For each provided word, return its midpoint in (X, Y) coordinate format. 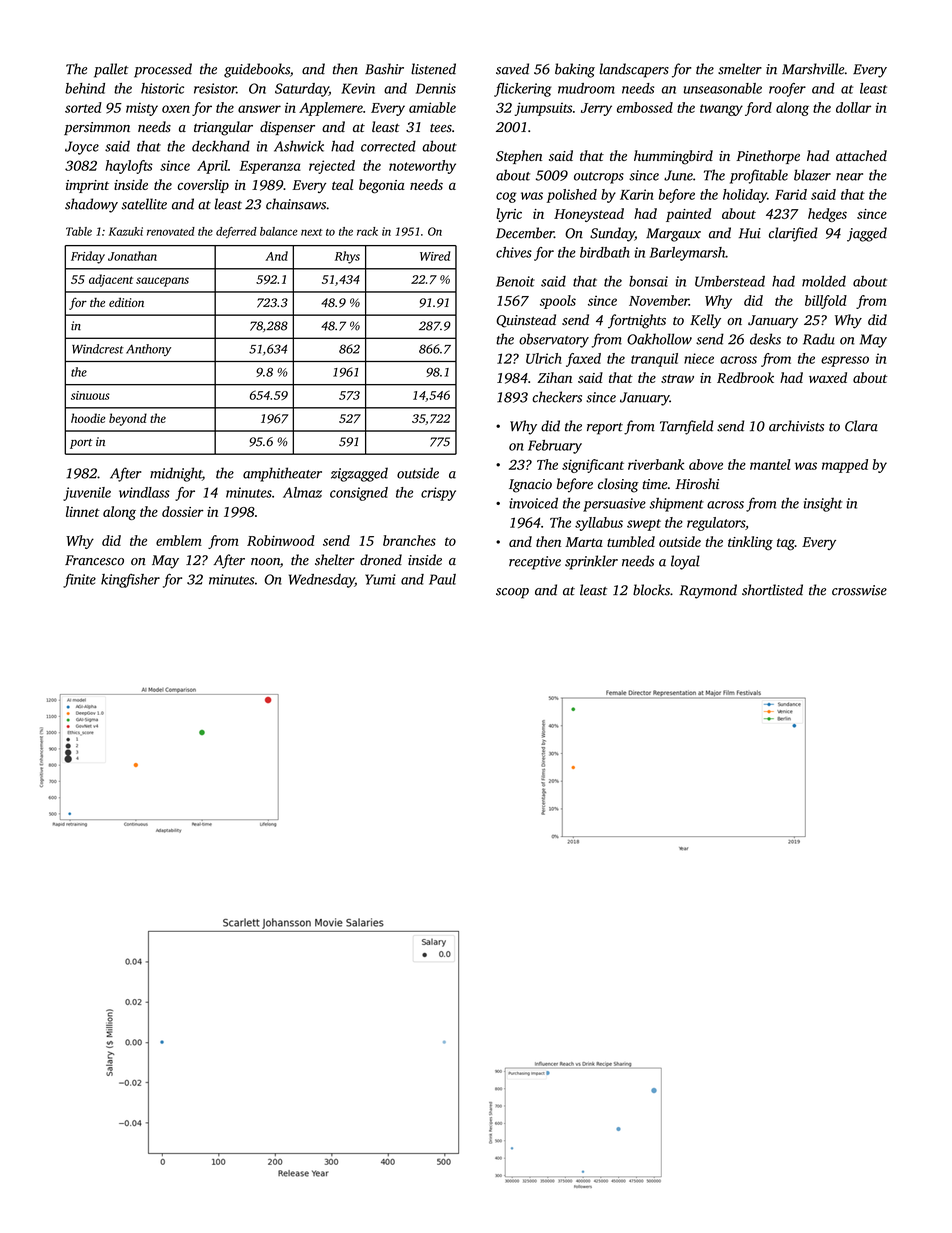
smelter (740, 69)
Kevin (358, 88)
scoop (512, 593)
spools (558, 302)
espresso (845, 361)
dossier (183, 511)
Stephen (519, 157)
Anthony (148, 350)
